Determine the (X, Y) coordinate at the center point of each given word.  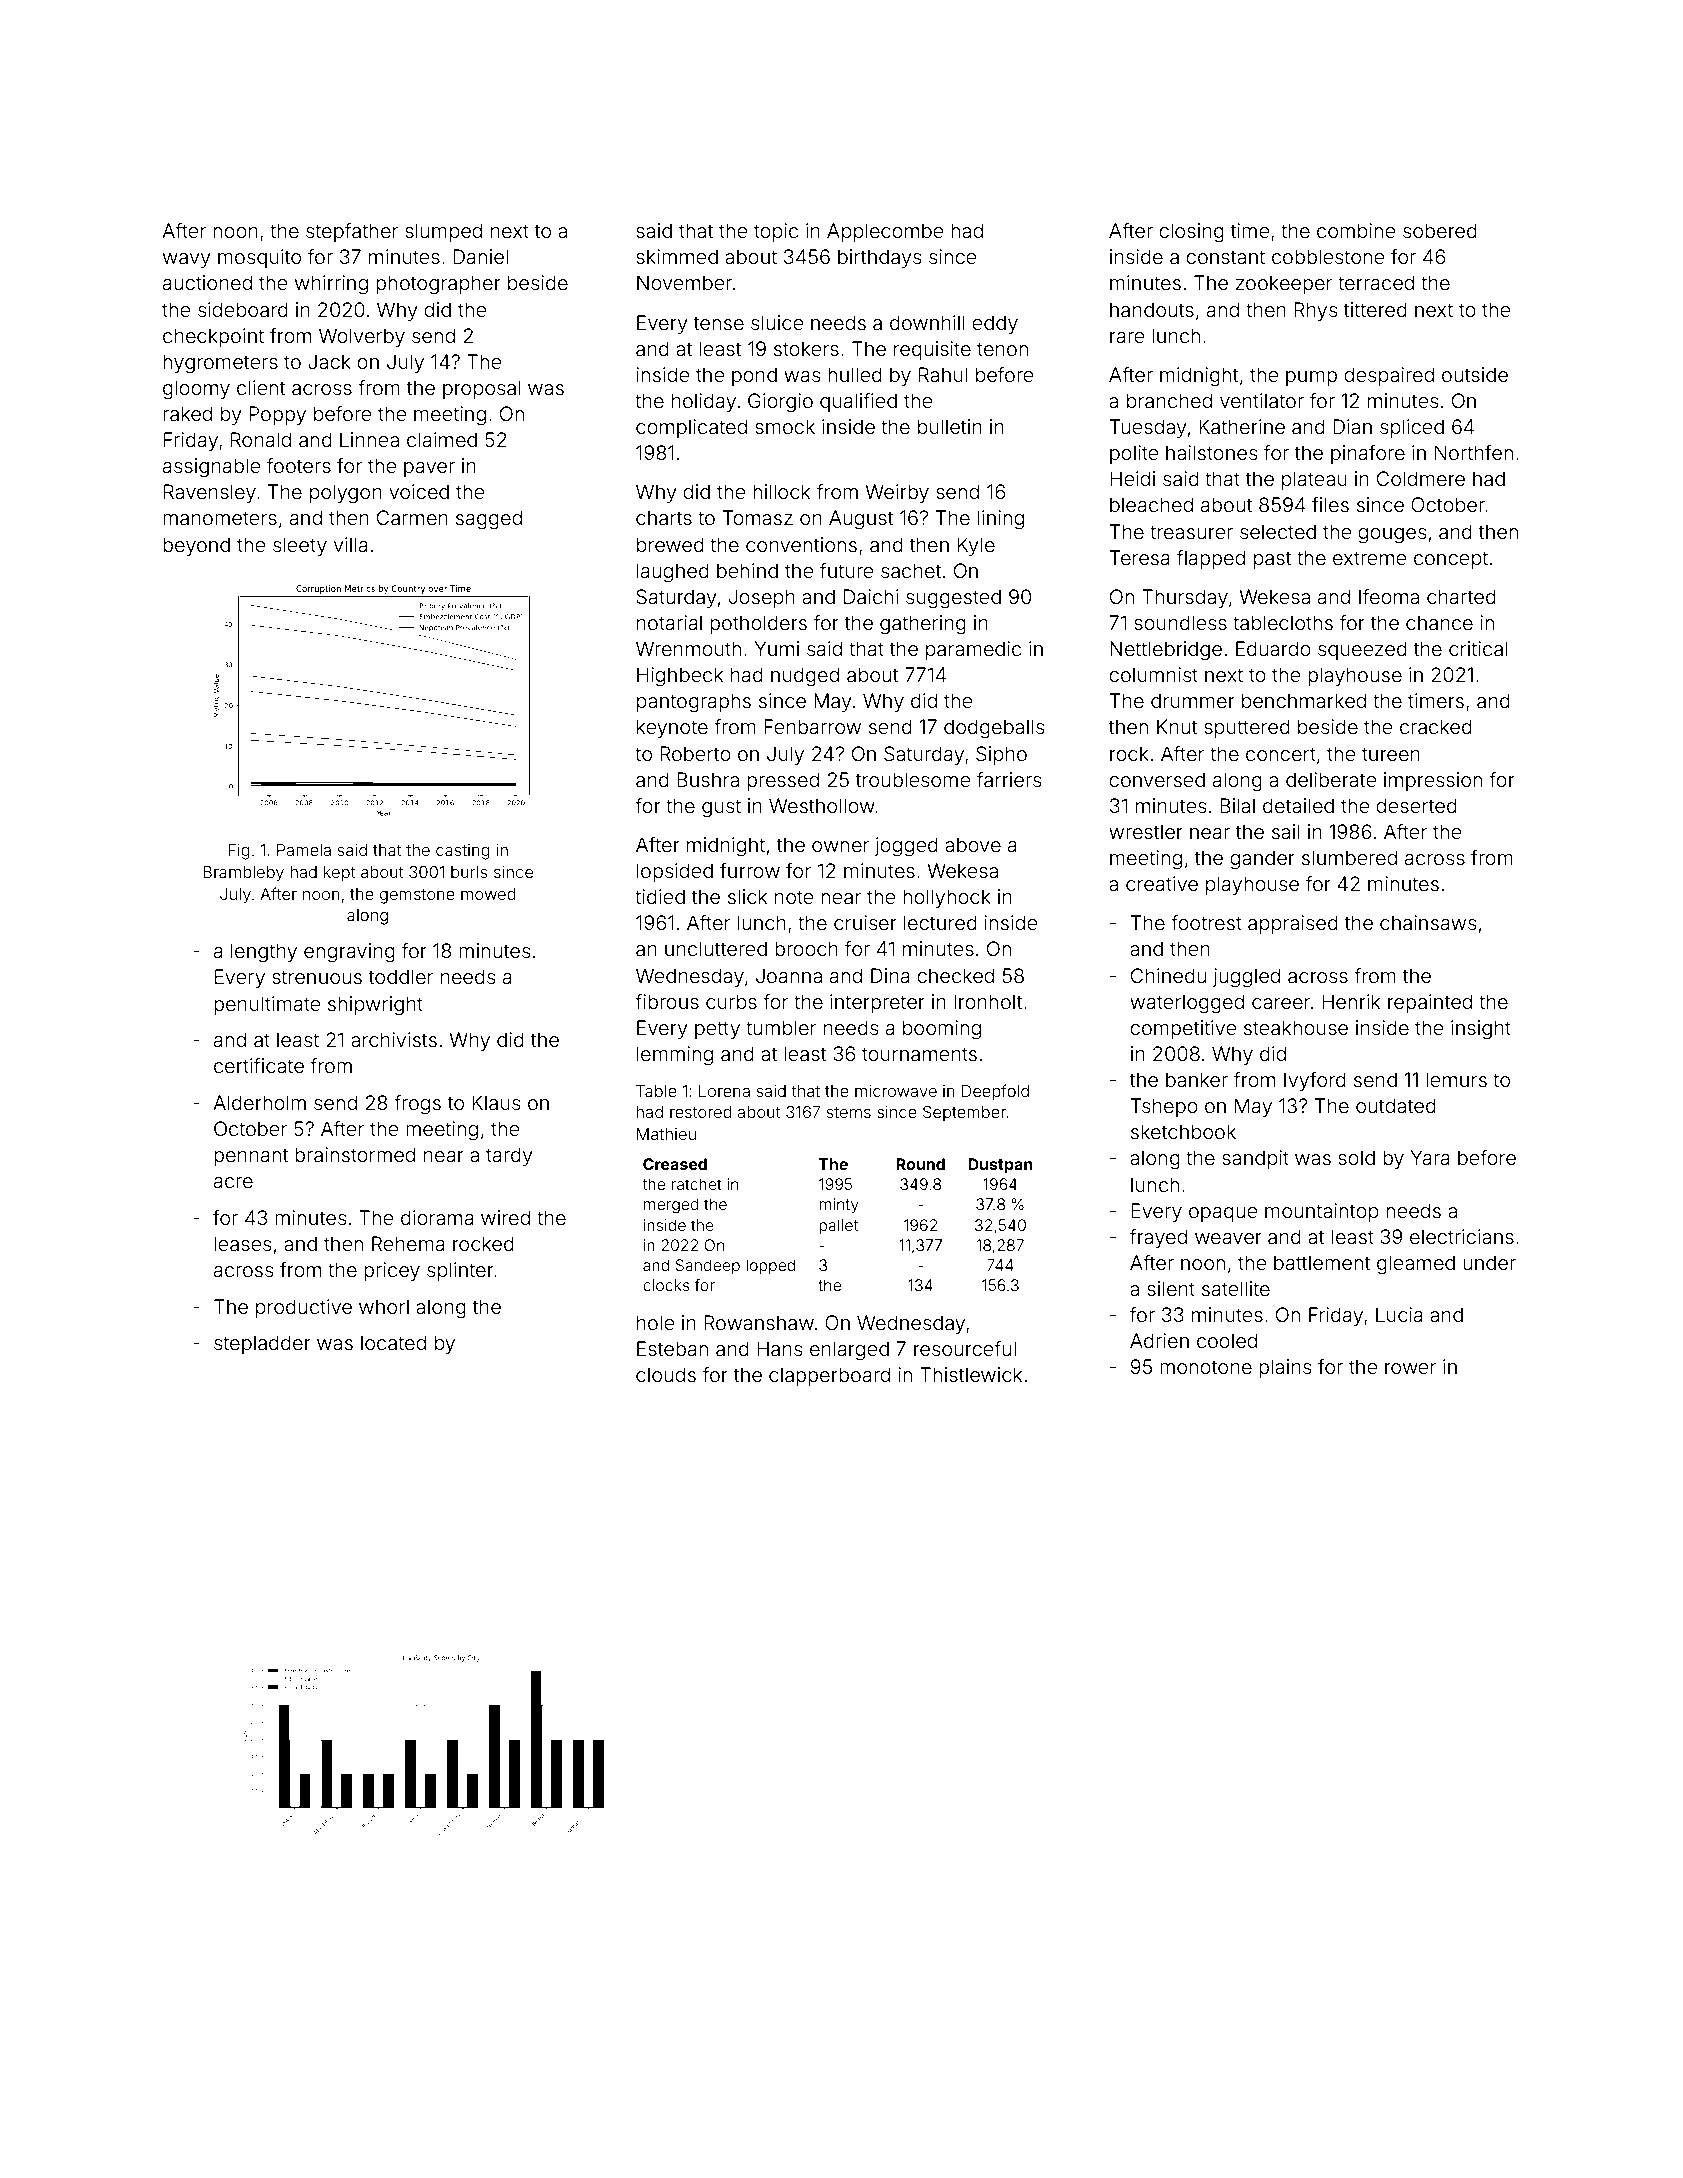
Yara (1430, 1157)
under (1489, 1262)
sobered (1440, 230)
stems (849, 1112)
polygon (346, 494)
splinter (460, 1271)
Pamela (304, 850)
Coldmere (1421, 478)
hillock (781, 491)
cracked (1436, 726)
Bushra (708, 779)
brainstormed (355, 1154)
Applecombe (885, 232)
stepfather (352, 232)
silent (1171, 1288)
